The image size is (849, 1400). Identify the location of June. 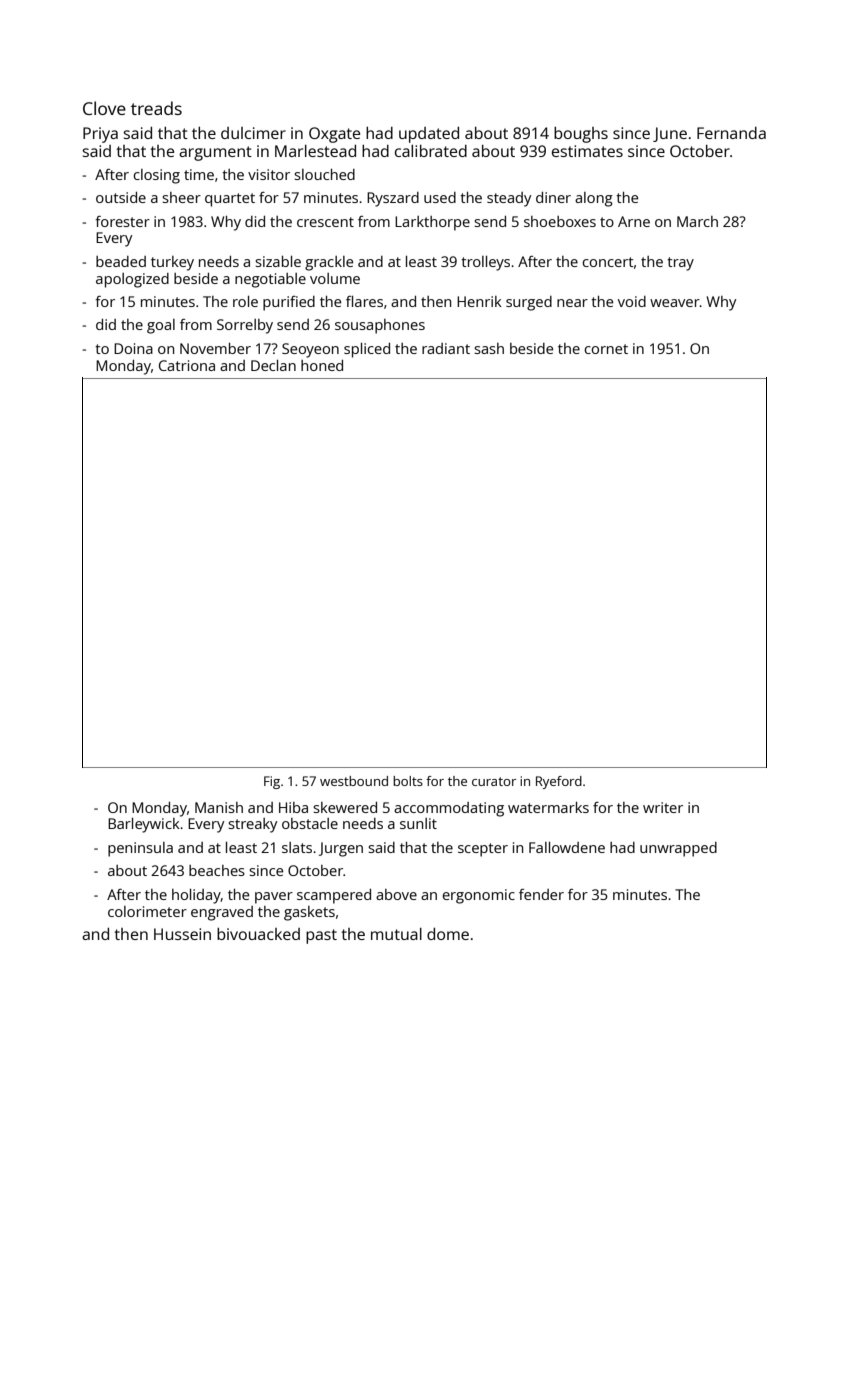
(670, 134).
